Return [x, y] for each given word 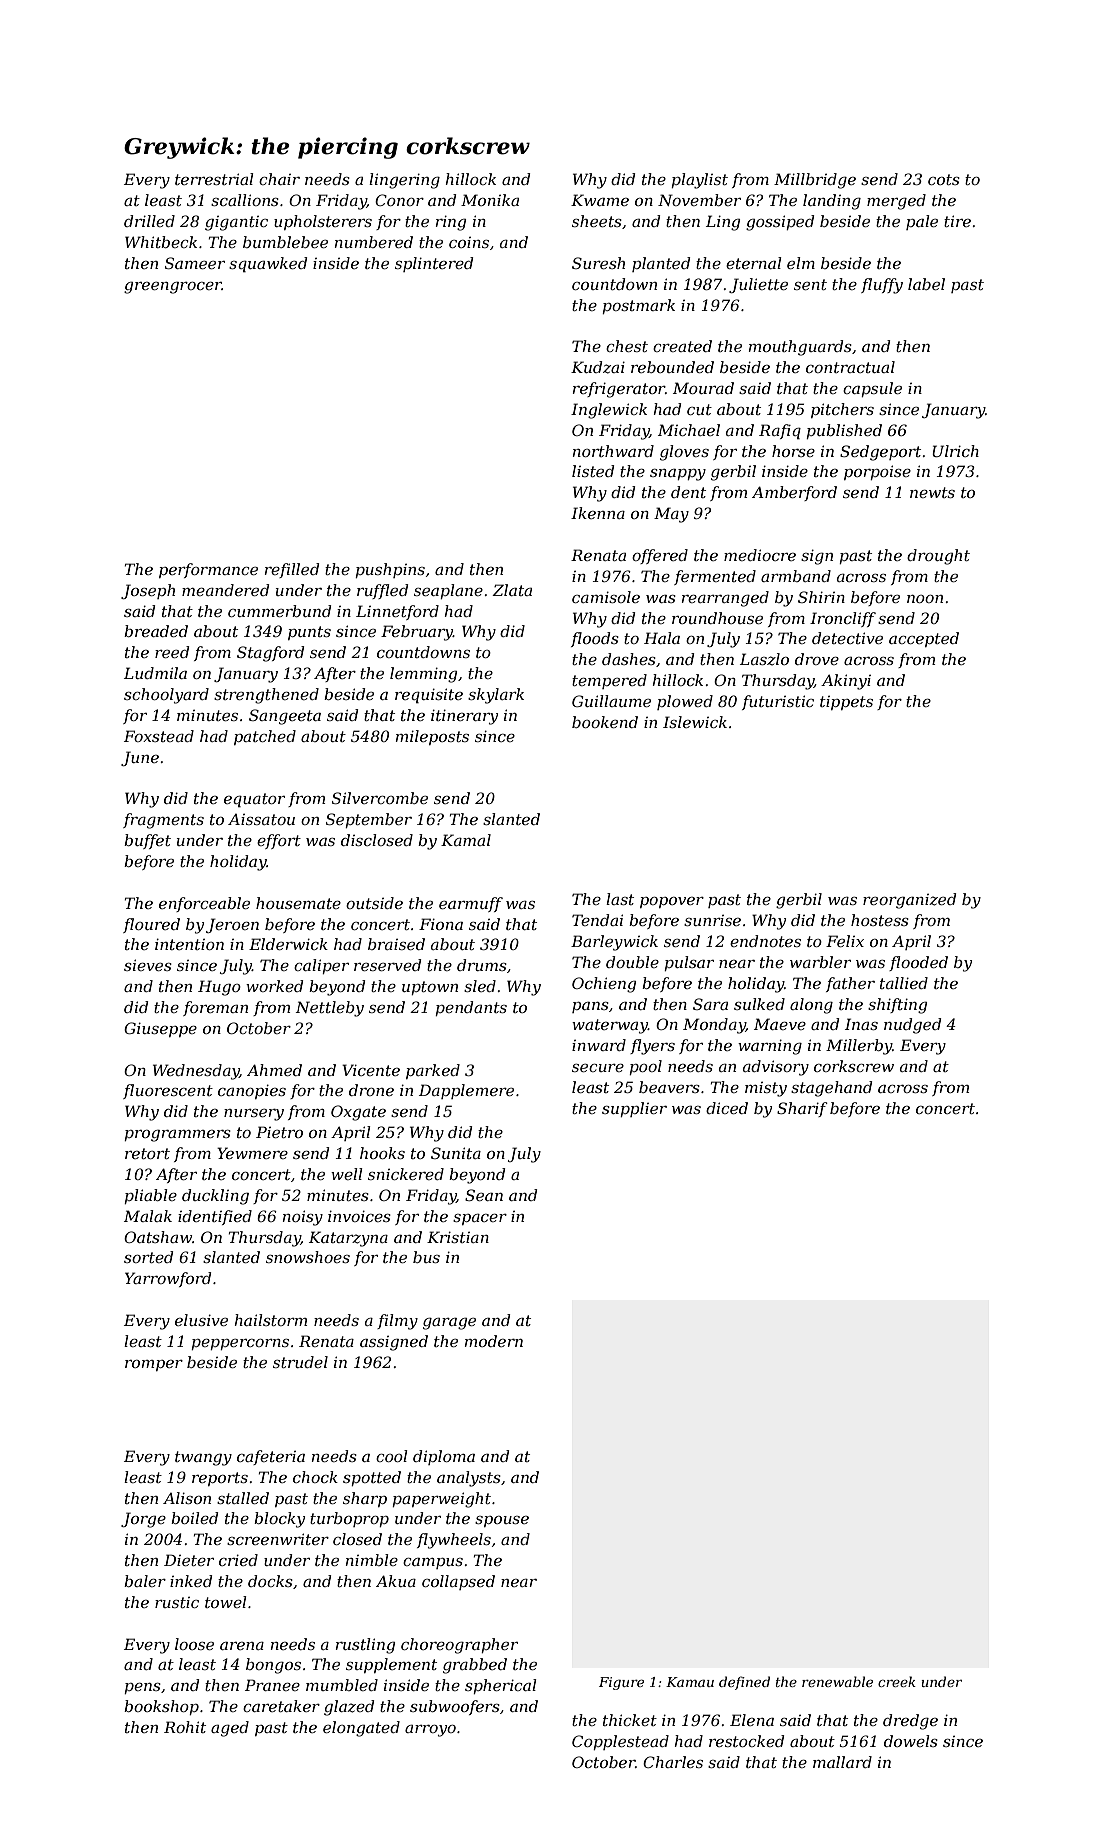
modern [494, 1341]
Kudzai [598, 367]
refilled [292, 570]
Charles [673, 1762]
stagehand [831, 1089]
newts [932, 492]
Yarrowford [168, 1279]
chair [279, 179]
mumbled [342, 1685]
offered [660, 556]
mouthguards [800, 348]
